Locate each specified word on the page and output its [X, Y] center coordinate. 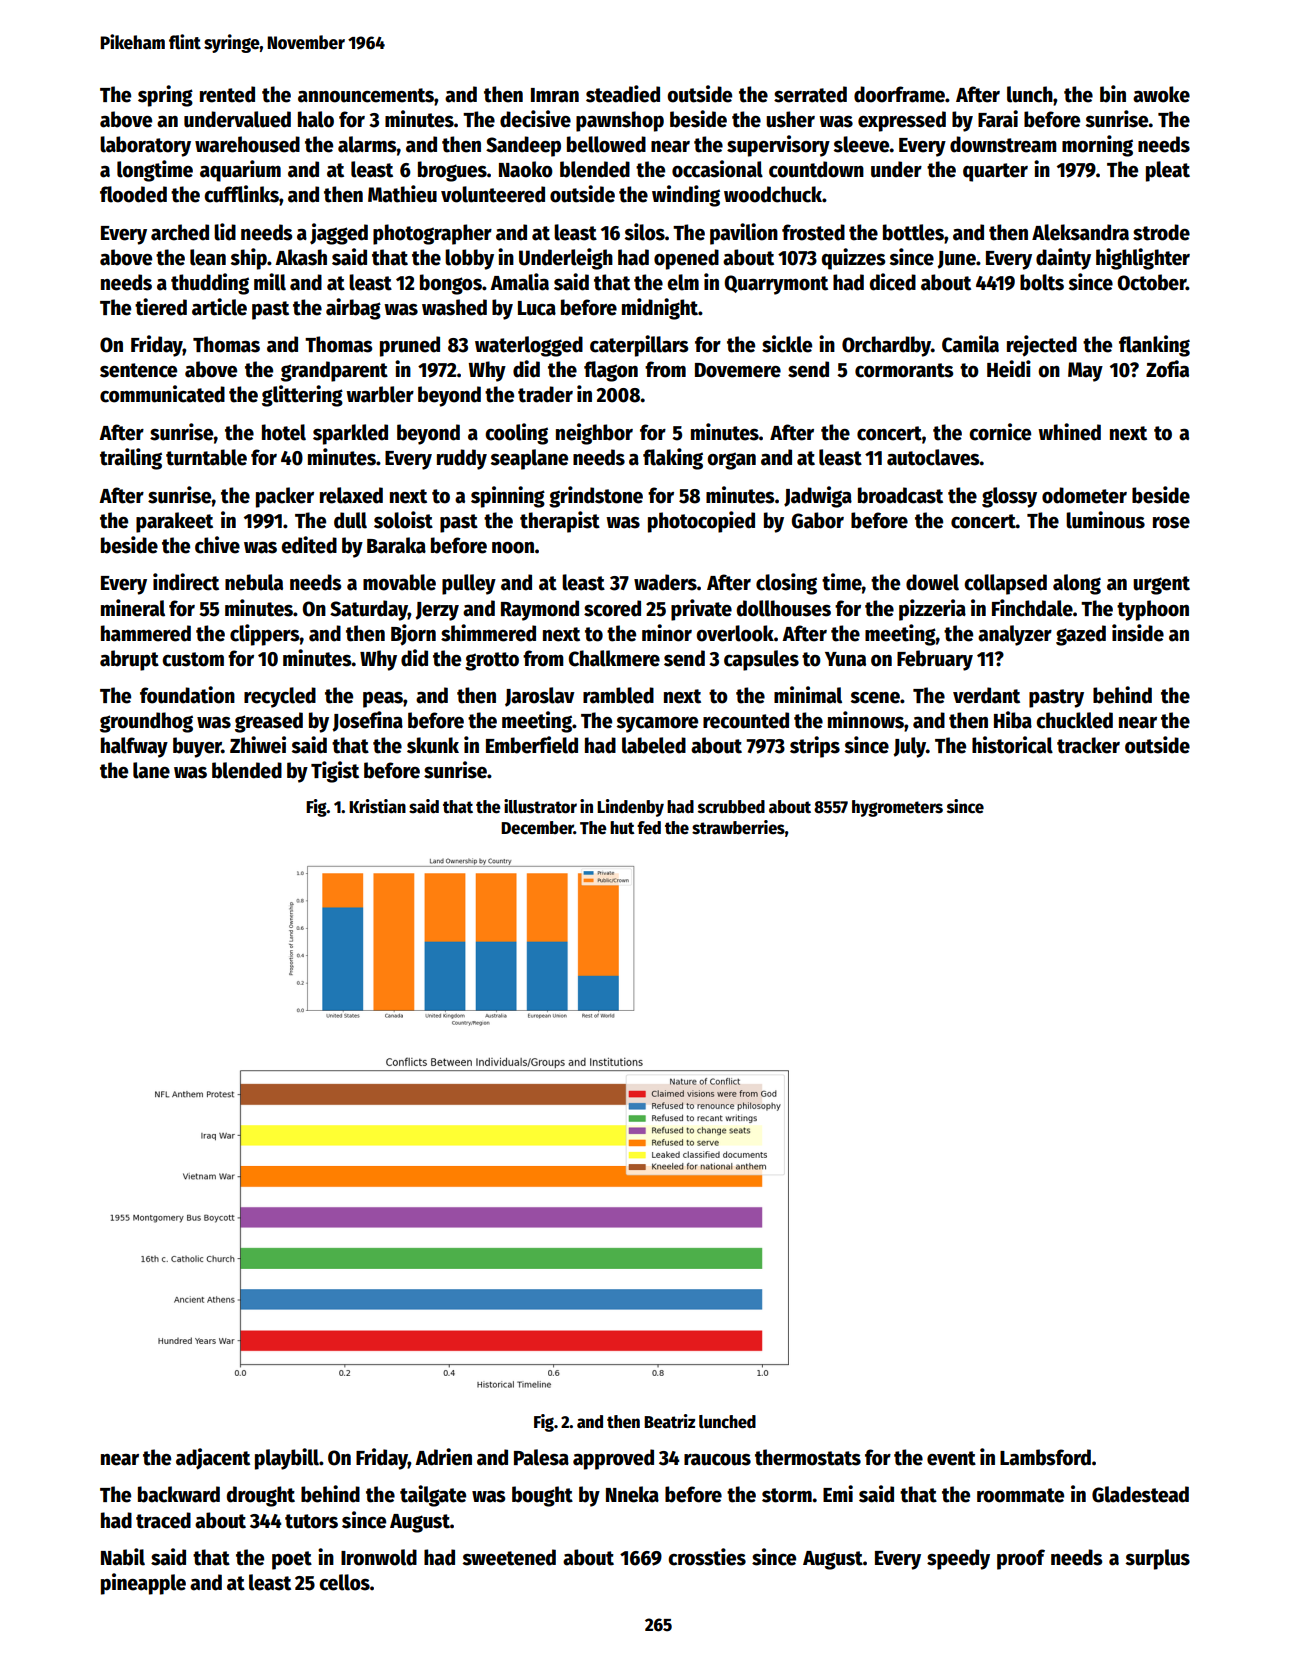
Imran [555, 95]
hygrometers [897, 808]
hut [622, 827]
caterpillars [639, 346]
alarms [367, 144]
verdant [986, 695]
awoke [1161, 94]
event [951, 1458]
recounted [746, 720]
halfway [134, 747]
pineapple [143, 1584]
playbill [287, 1459]
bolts [1042, 282]
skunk [433, 745]
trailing [131, 459]
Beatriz [669, 1421]
